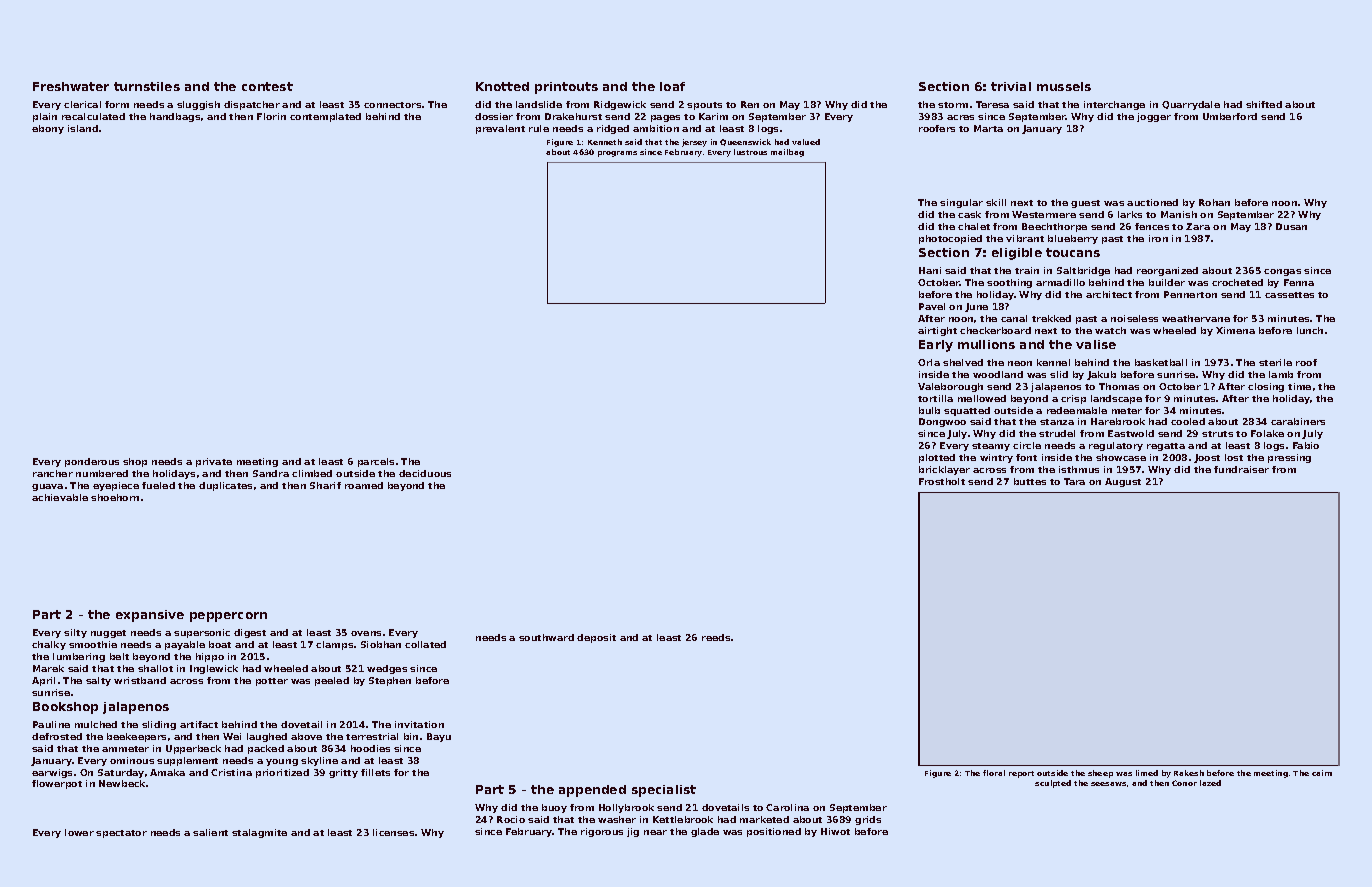  I want to click on fueled, so click(158, 485).
